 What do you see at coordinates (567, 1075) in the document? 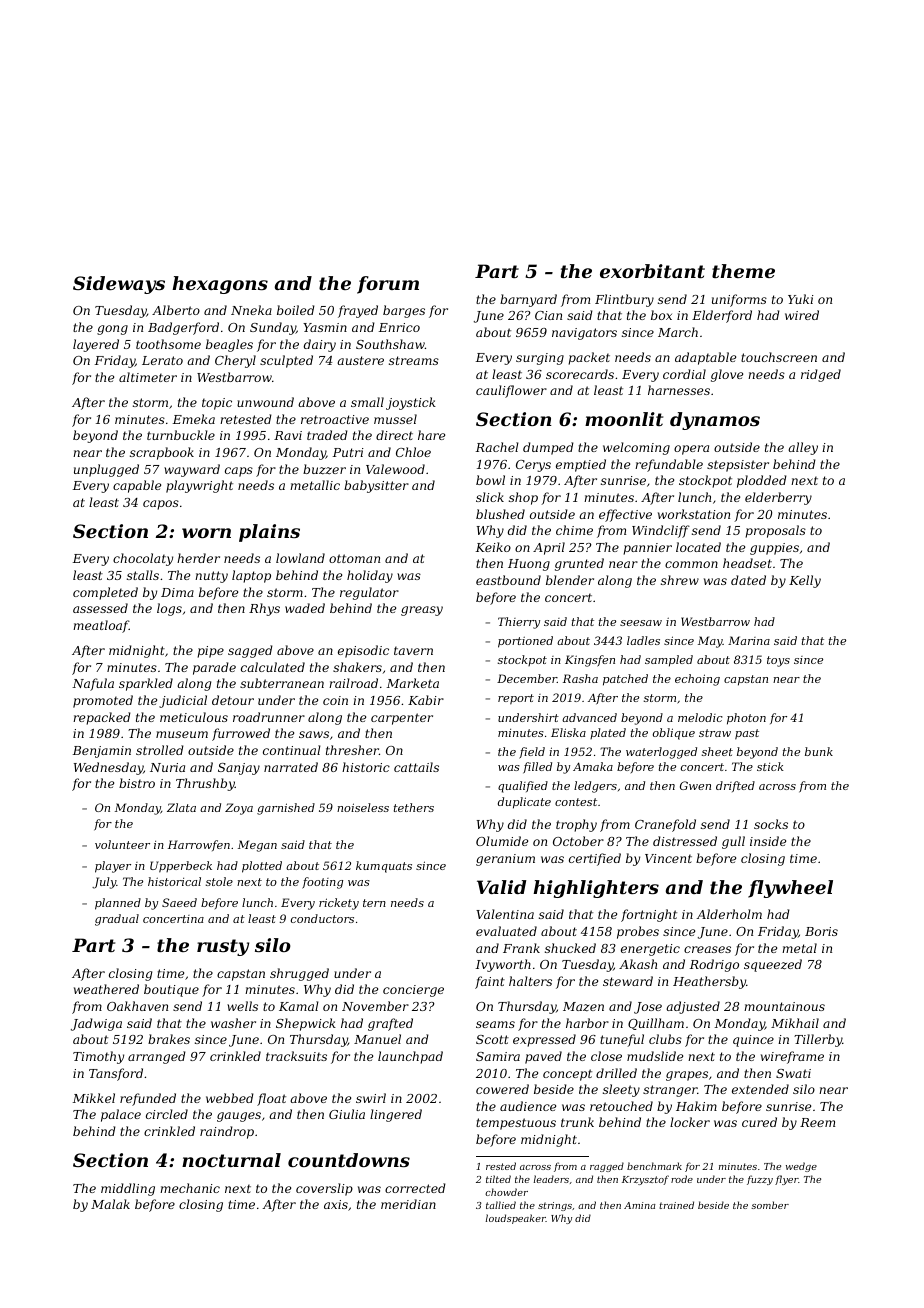
I see `concept` at bounding box center [567, 1075].
